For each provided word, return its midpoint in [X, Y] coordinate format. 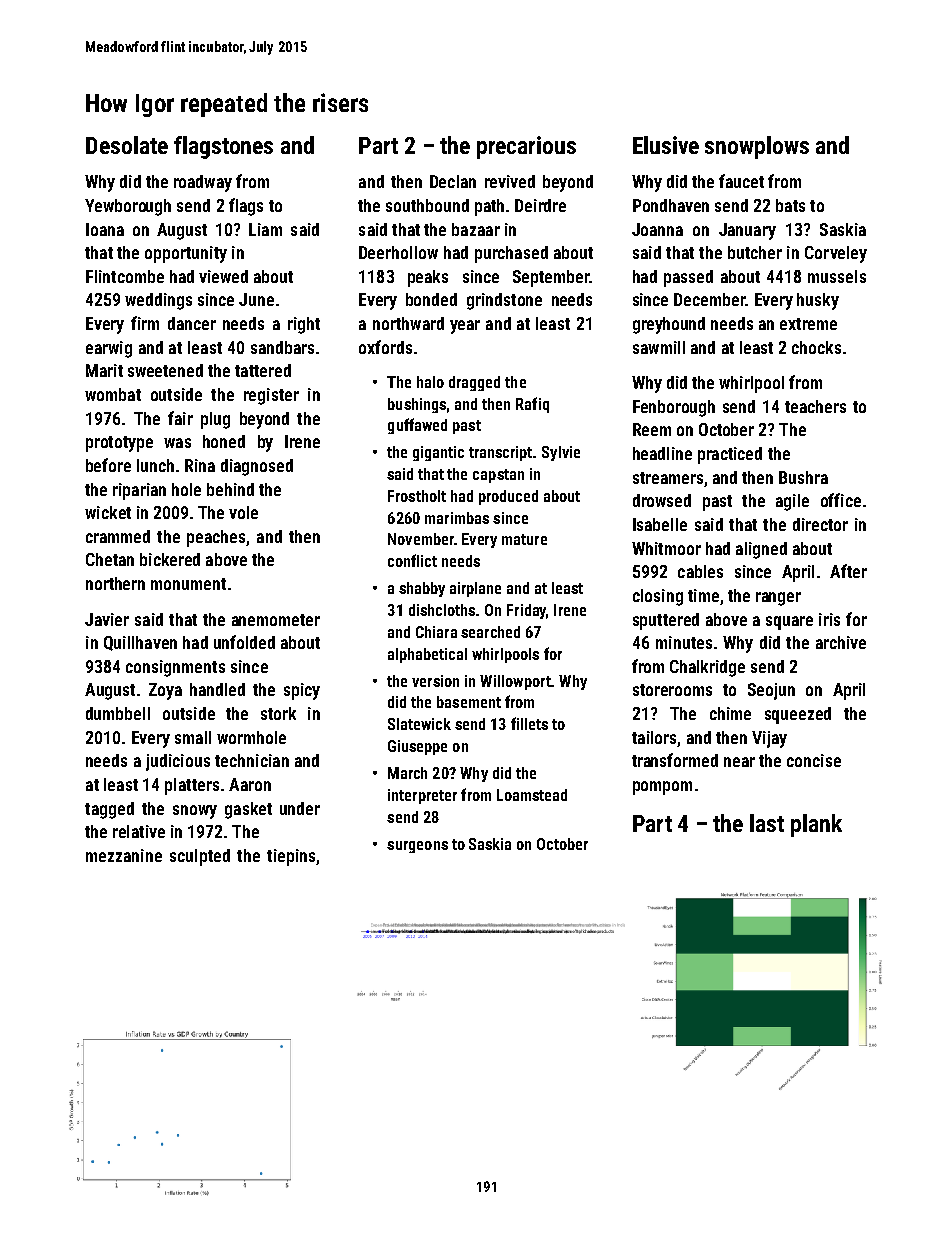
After [848, 571]
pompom [662, 788]
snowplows [757, 147]
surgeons [417, 847]
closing [658, 597]
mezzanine [124, 855]
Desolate [127, 145]
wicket [108, 512]
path [489, 207]
